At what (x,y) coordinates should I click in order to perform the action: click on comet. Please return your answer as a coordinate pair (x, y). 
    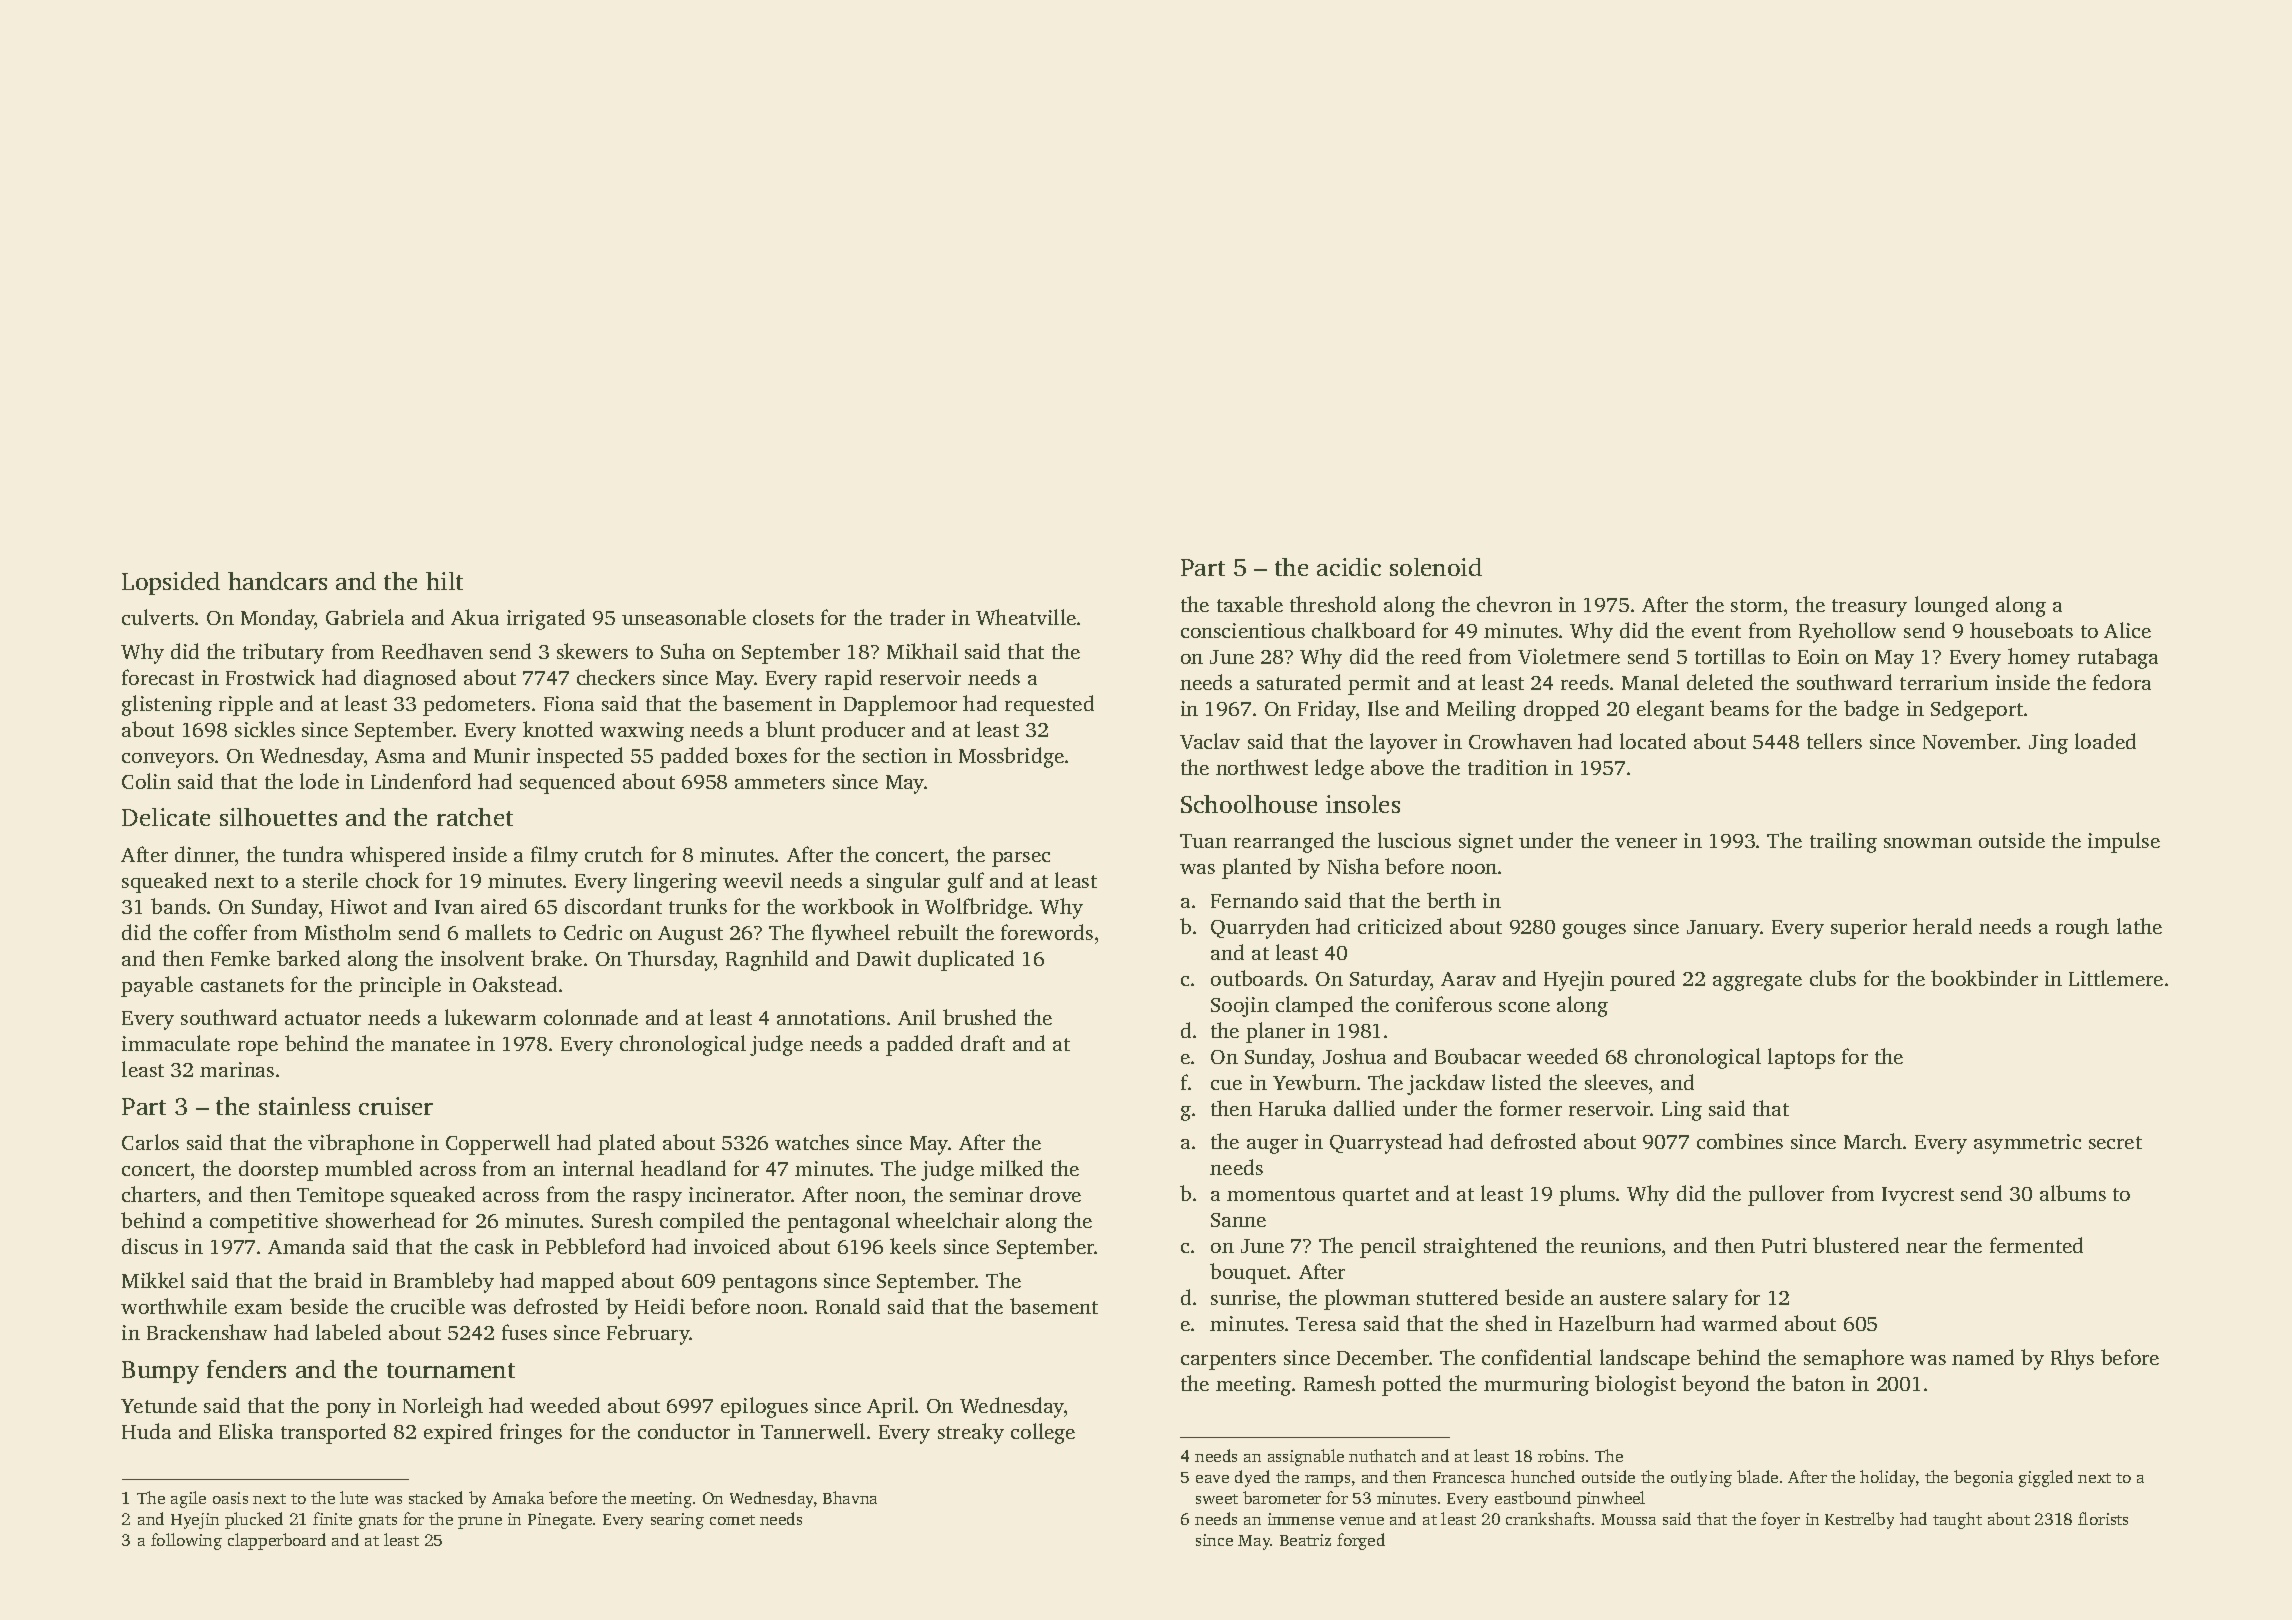
    Looking at the image, I should click on (732, 1520).
